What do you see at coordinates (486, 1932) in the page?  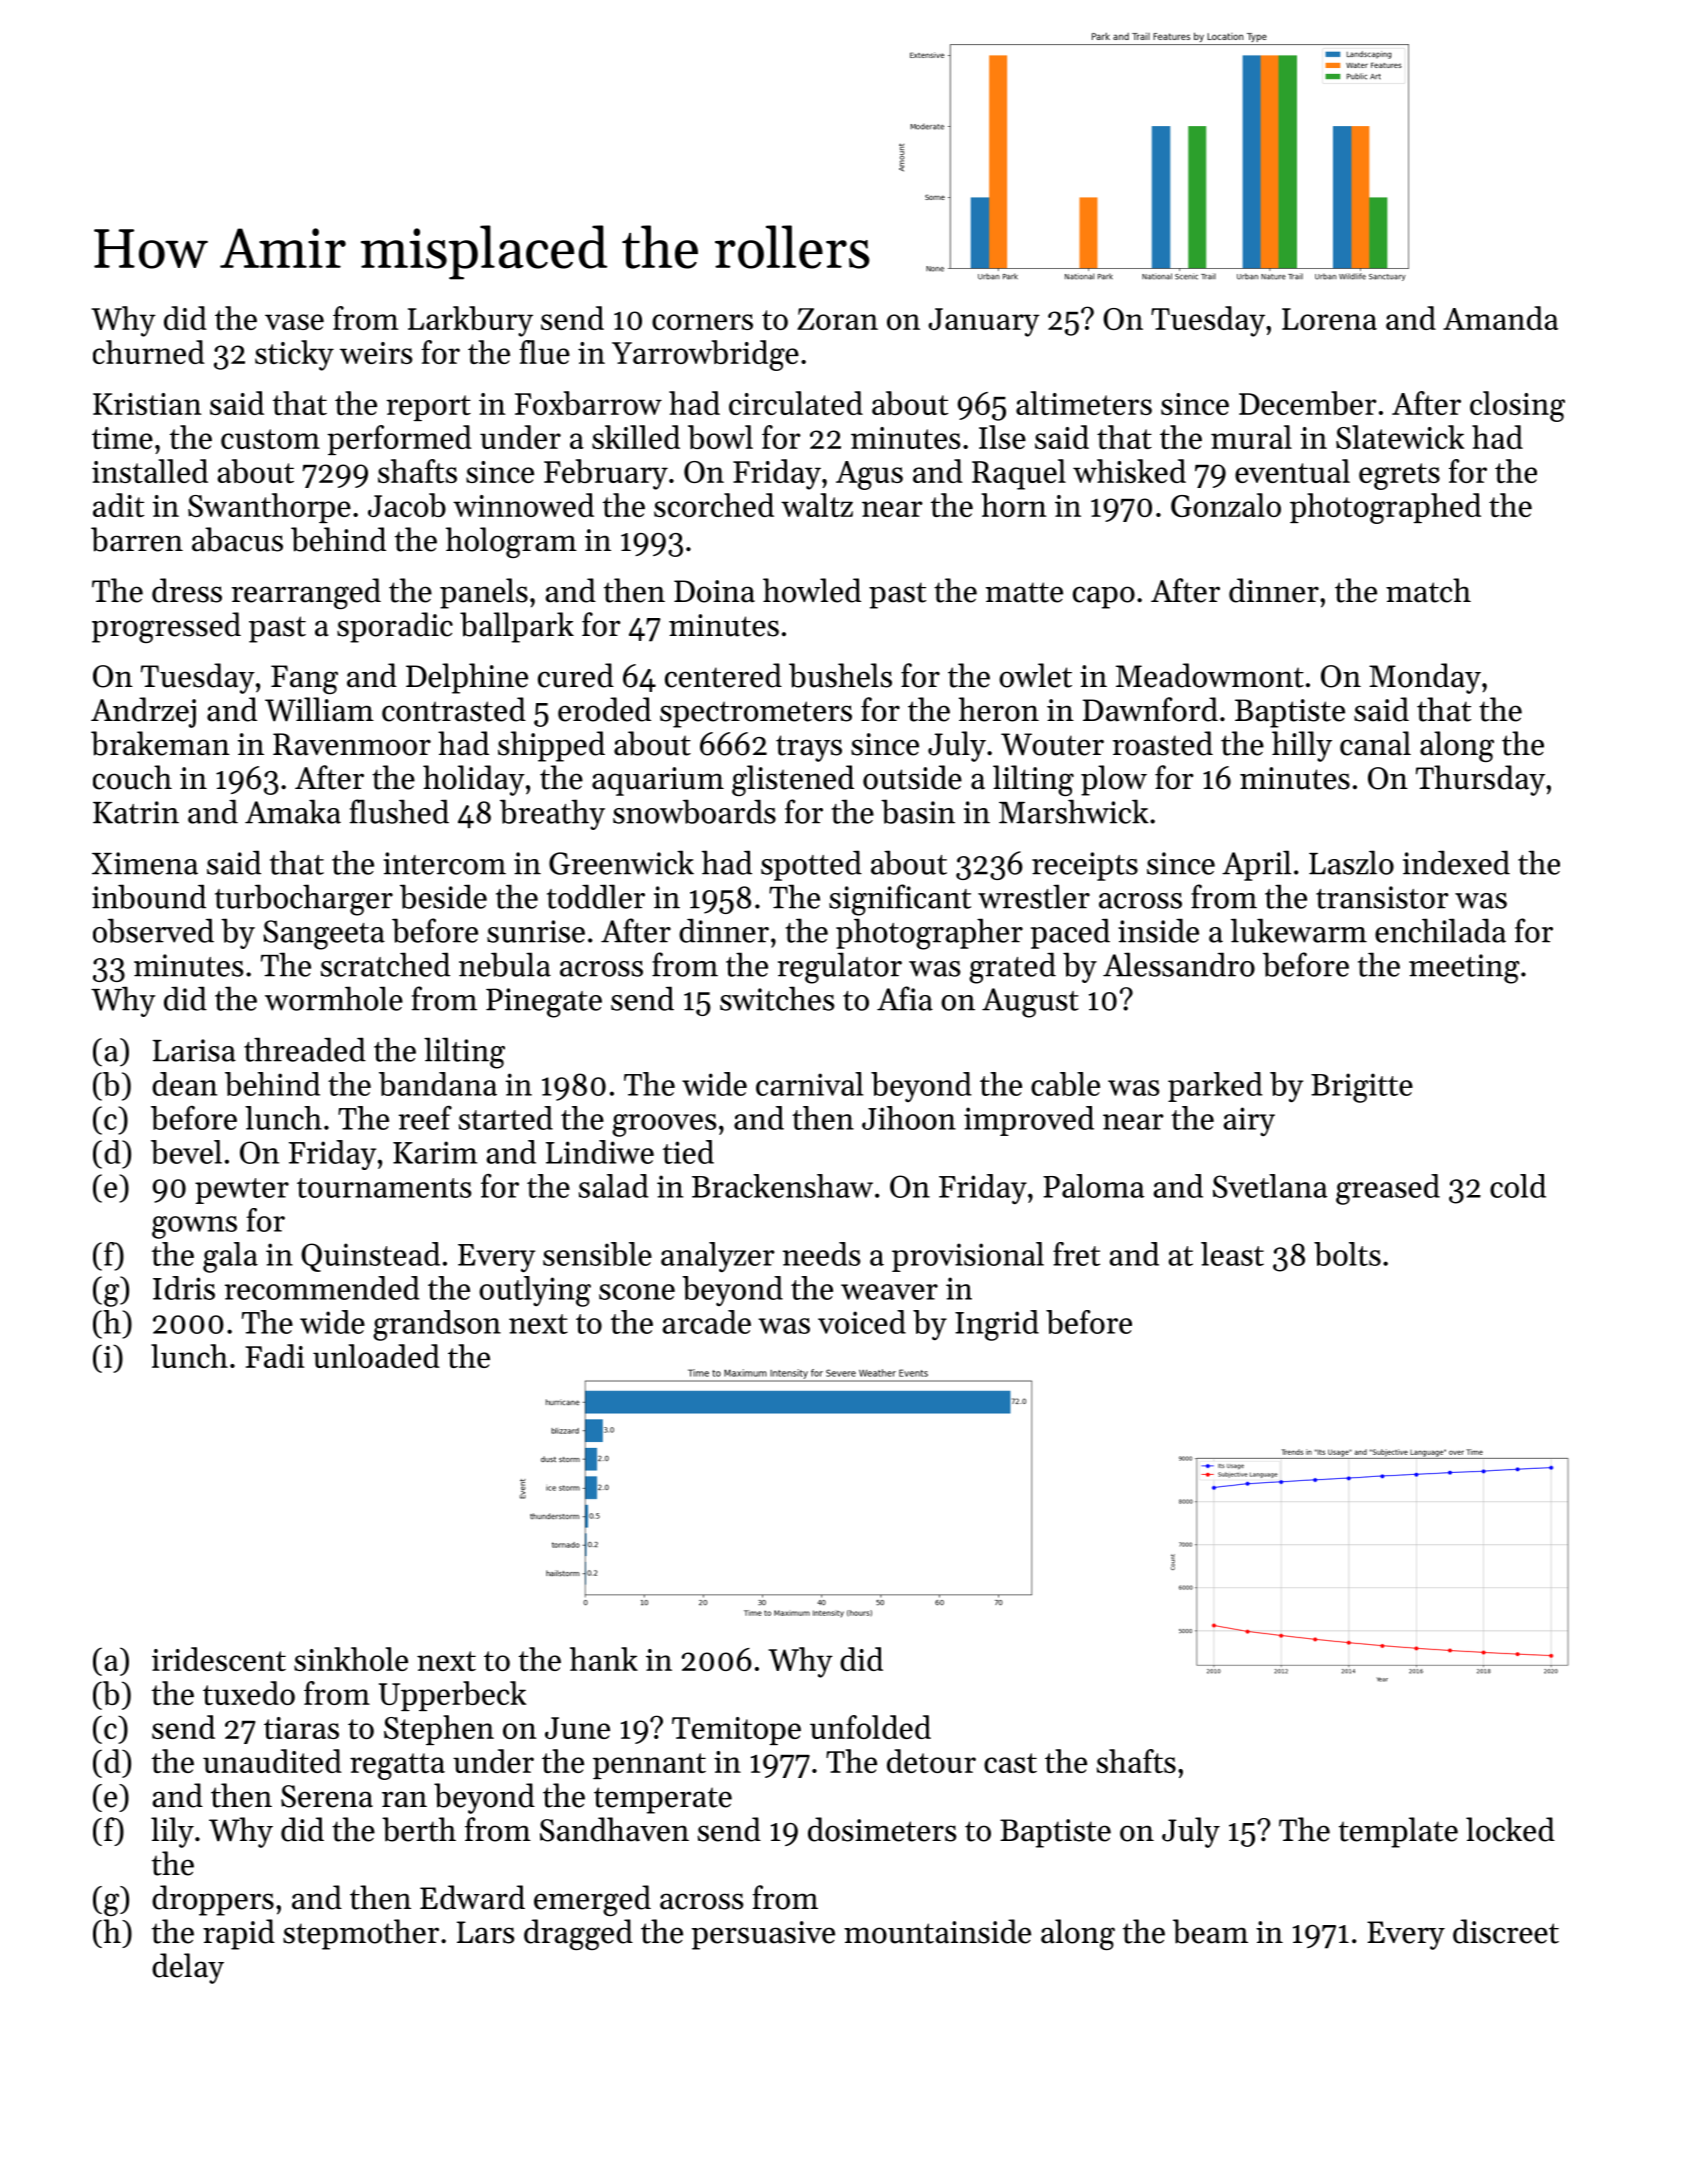 I see `Lars` at bounding box center [486, 1932].
